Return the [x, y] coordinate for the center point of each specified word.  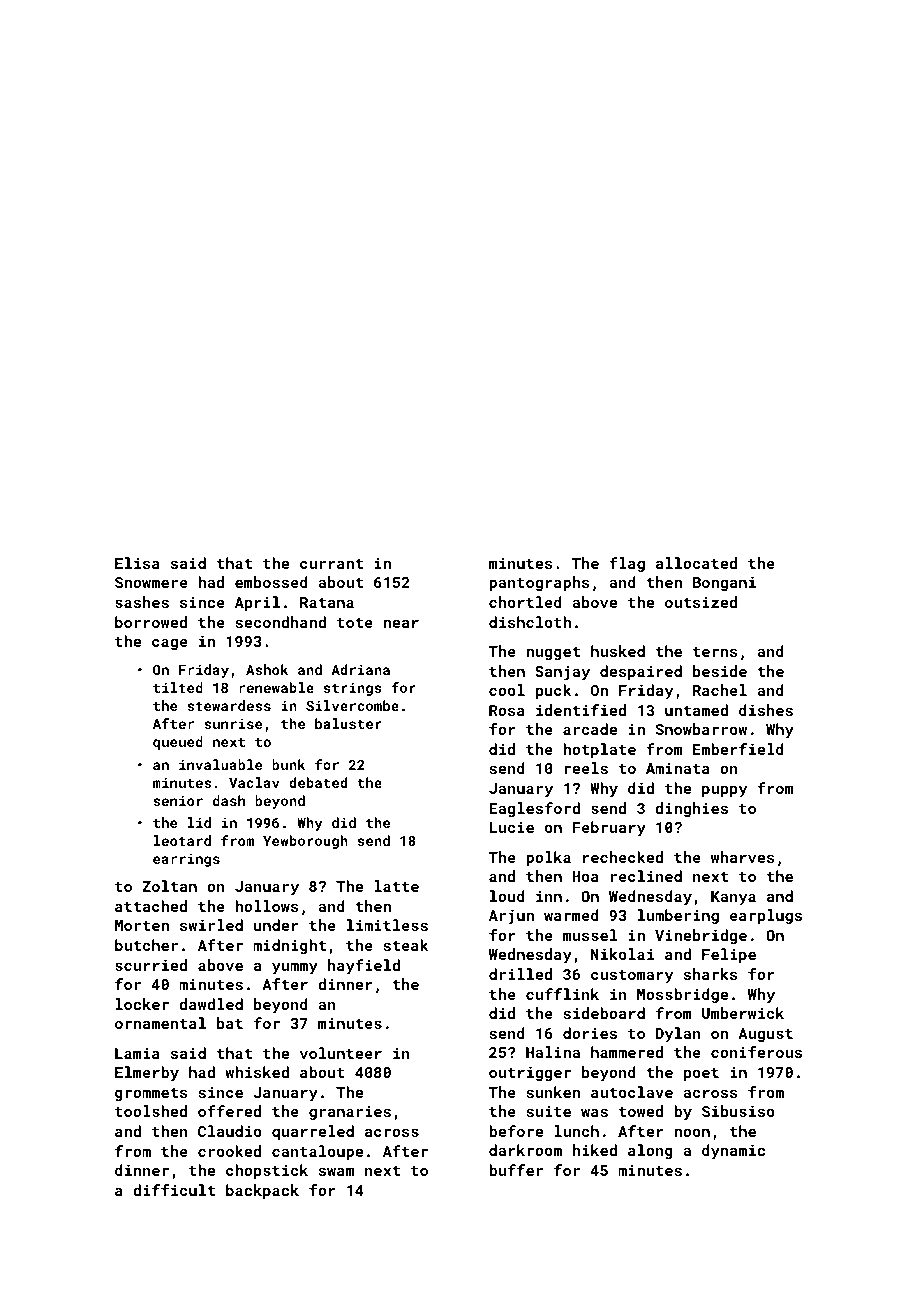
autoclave [632, 1092]
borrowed [151, 622]
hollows [267, 906]
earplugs [766, 916]
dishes [766, 710]
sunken [553, 1092]
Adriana [360, 669]
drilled [520, 974]
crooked [229, 1151]
